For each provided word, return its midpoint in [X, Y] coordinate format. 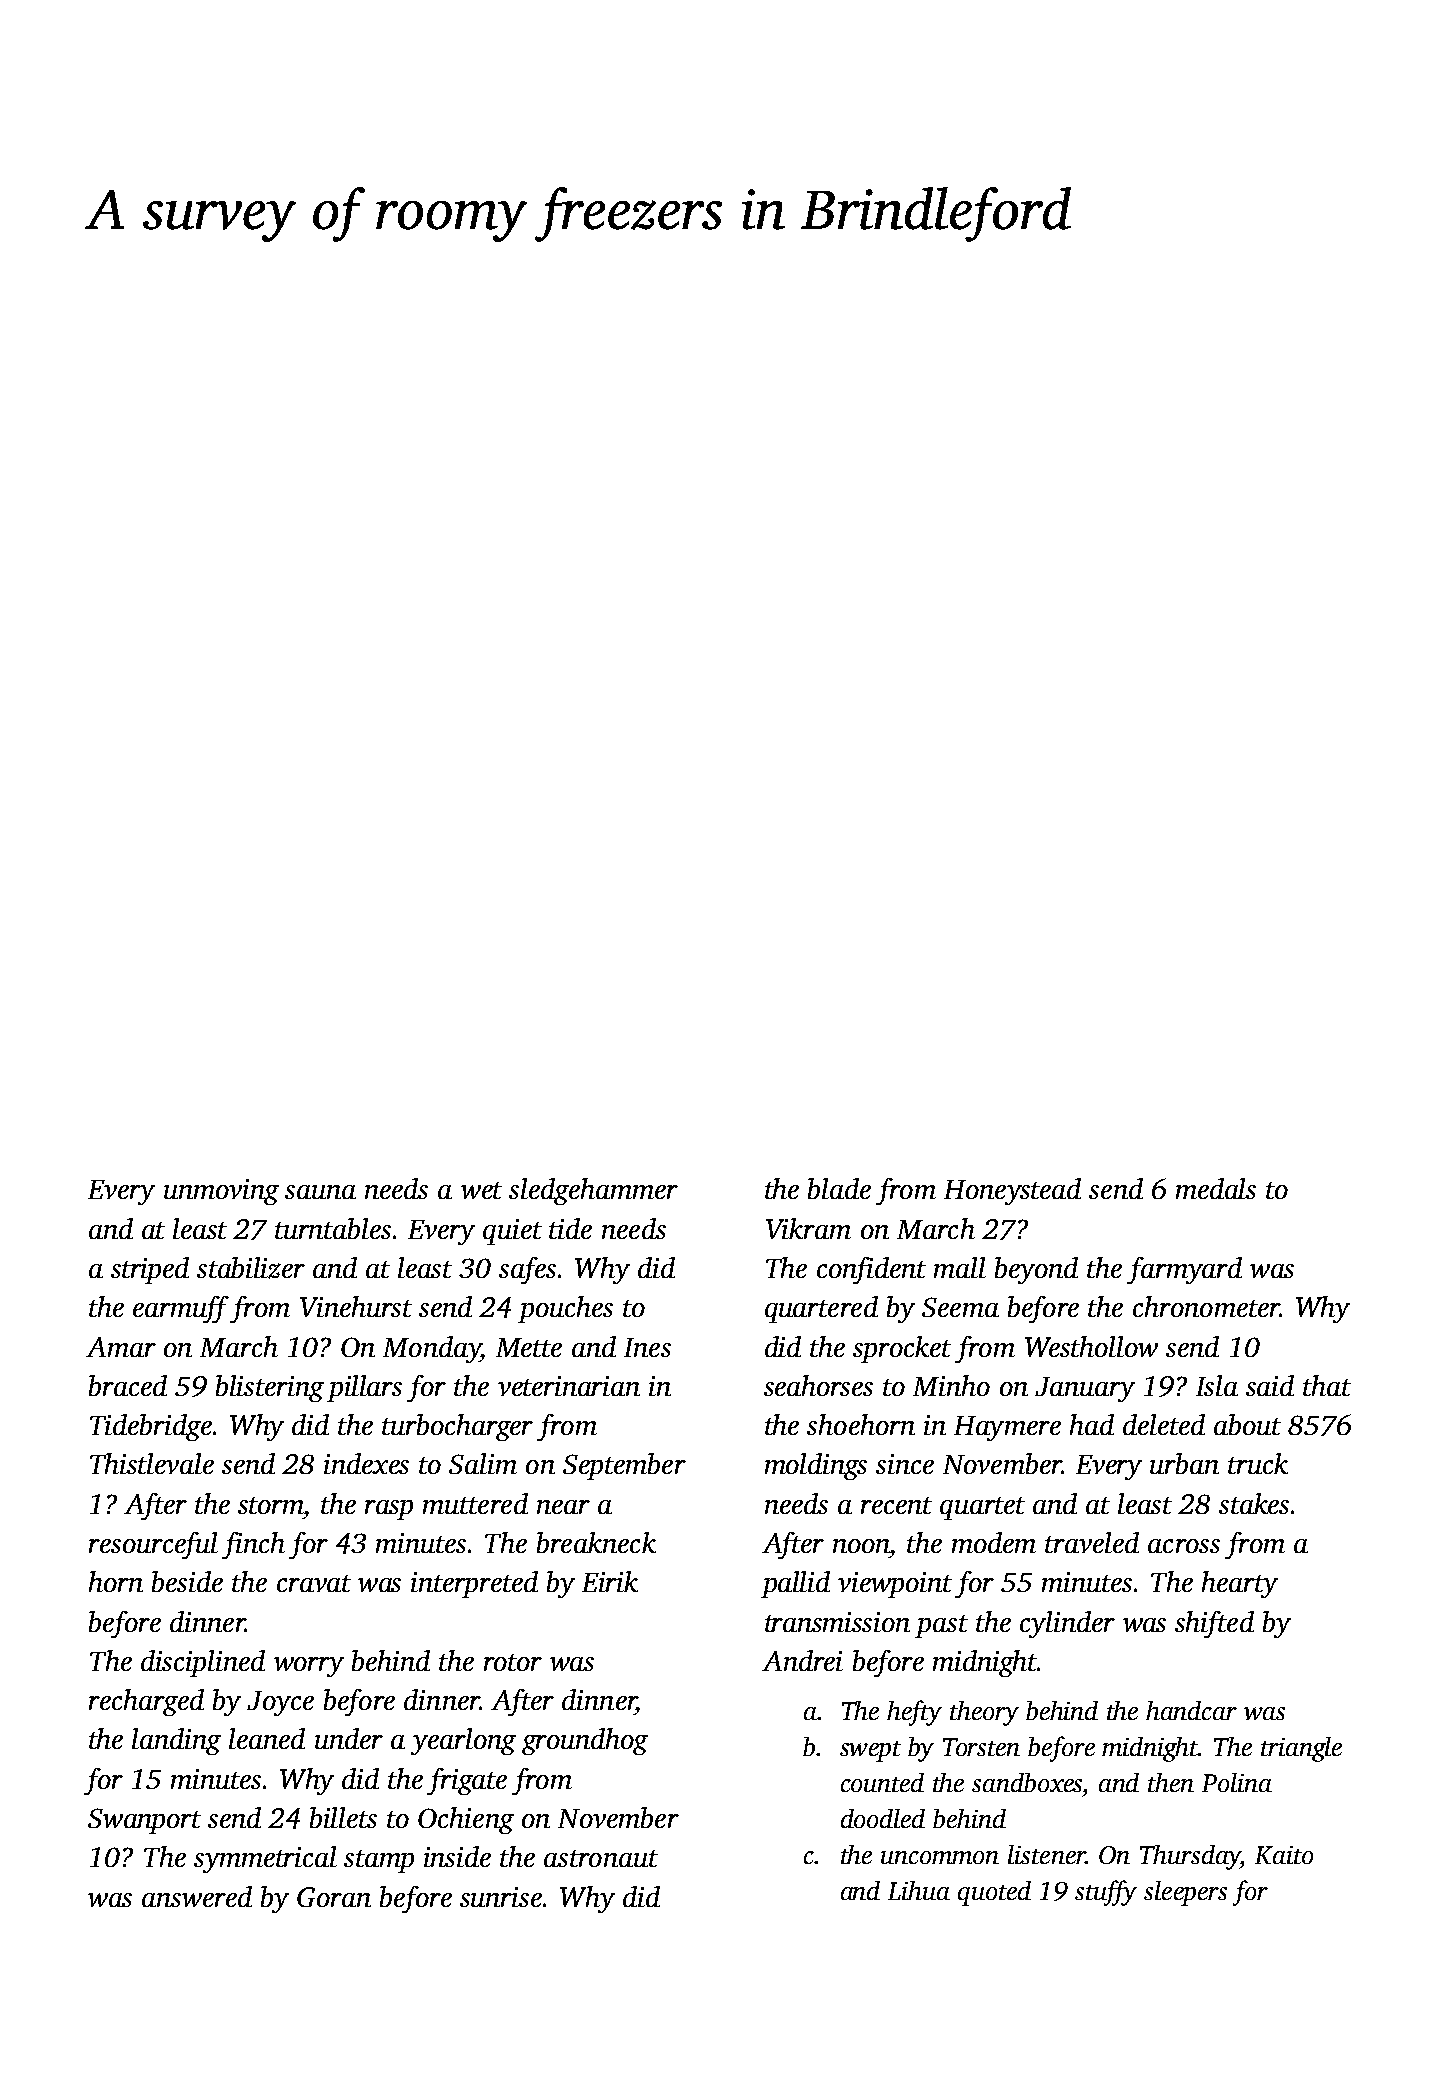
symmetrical [265, 1859]
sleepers [1185, 1893]
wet [481, 1190]
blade [839, 1188]
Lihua [919, 1890]
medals [1216, 1188]
